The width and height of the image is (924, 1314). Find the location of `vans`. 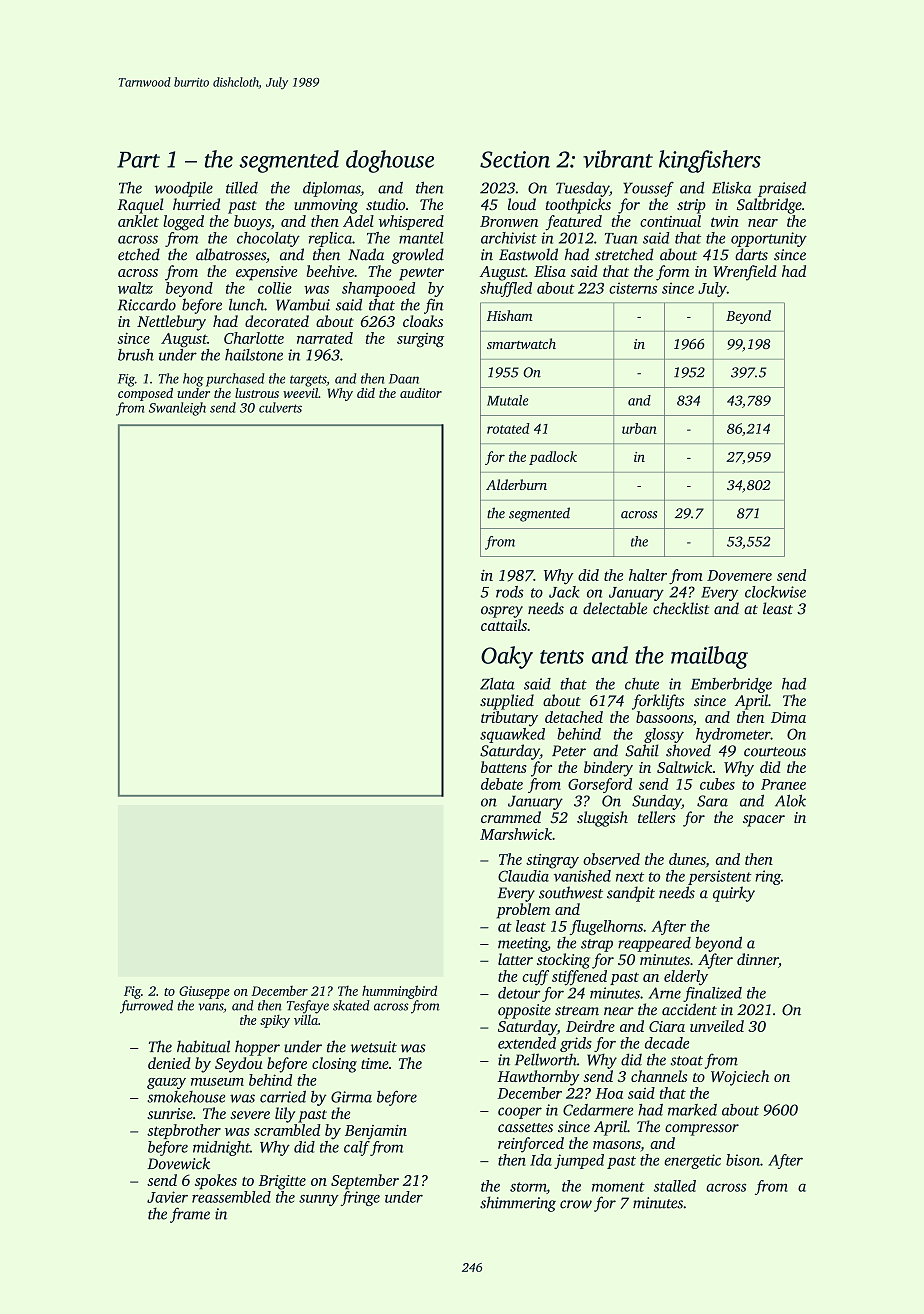

vans is located at coordinates (210, 1007).
